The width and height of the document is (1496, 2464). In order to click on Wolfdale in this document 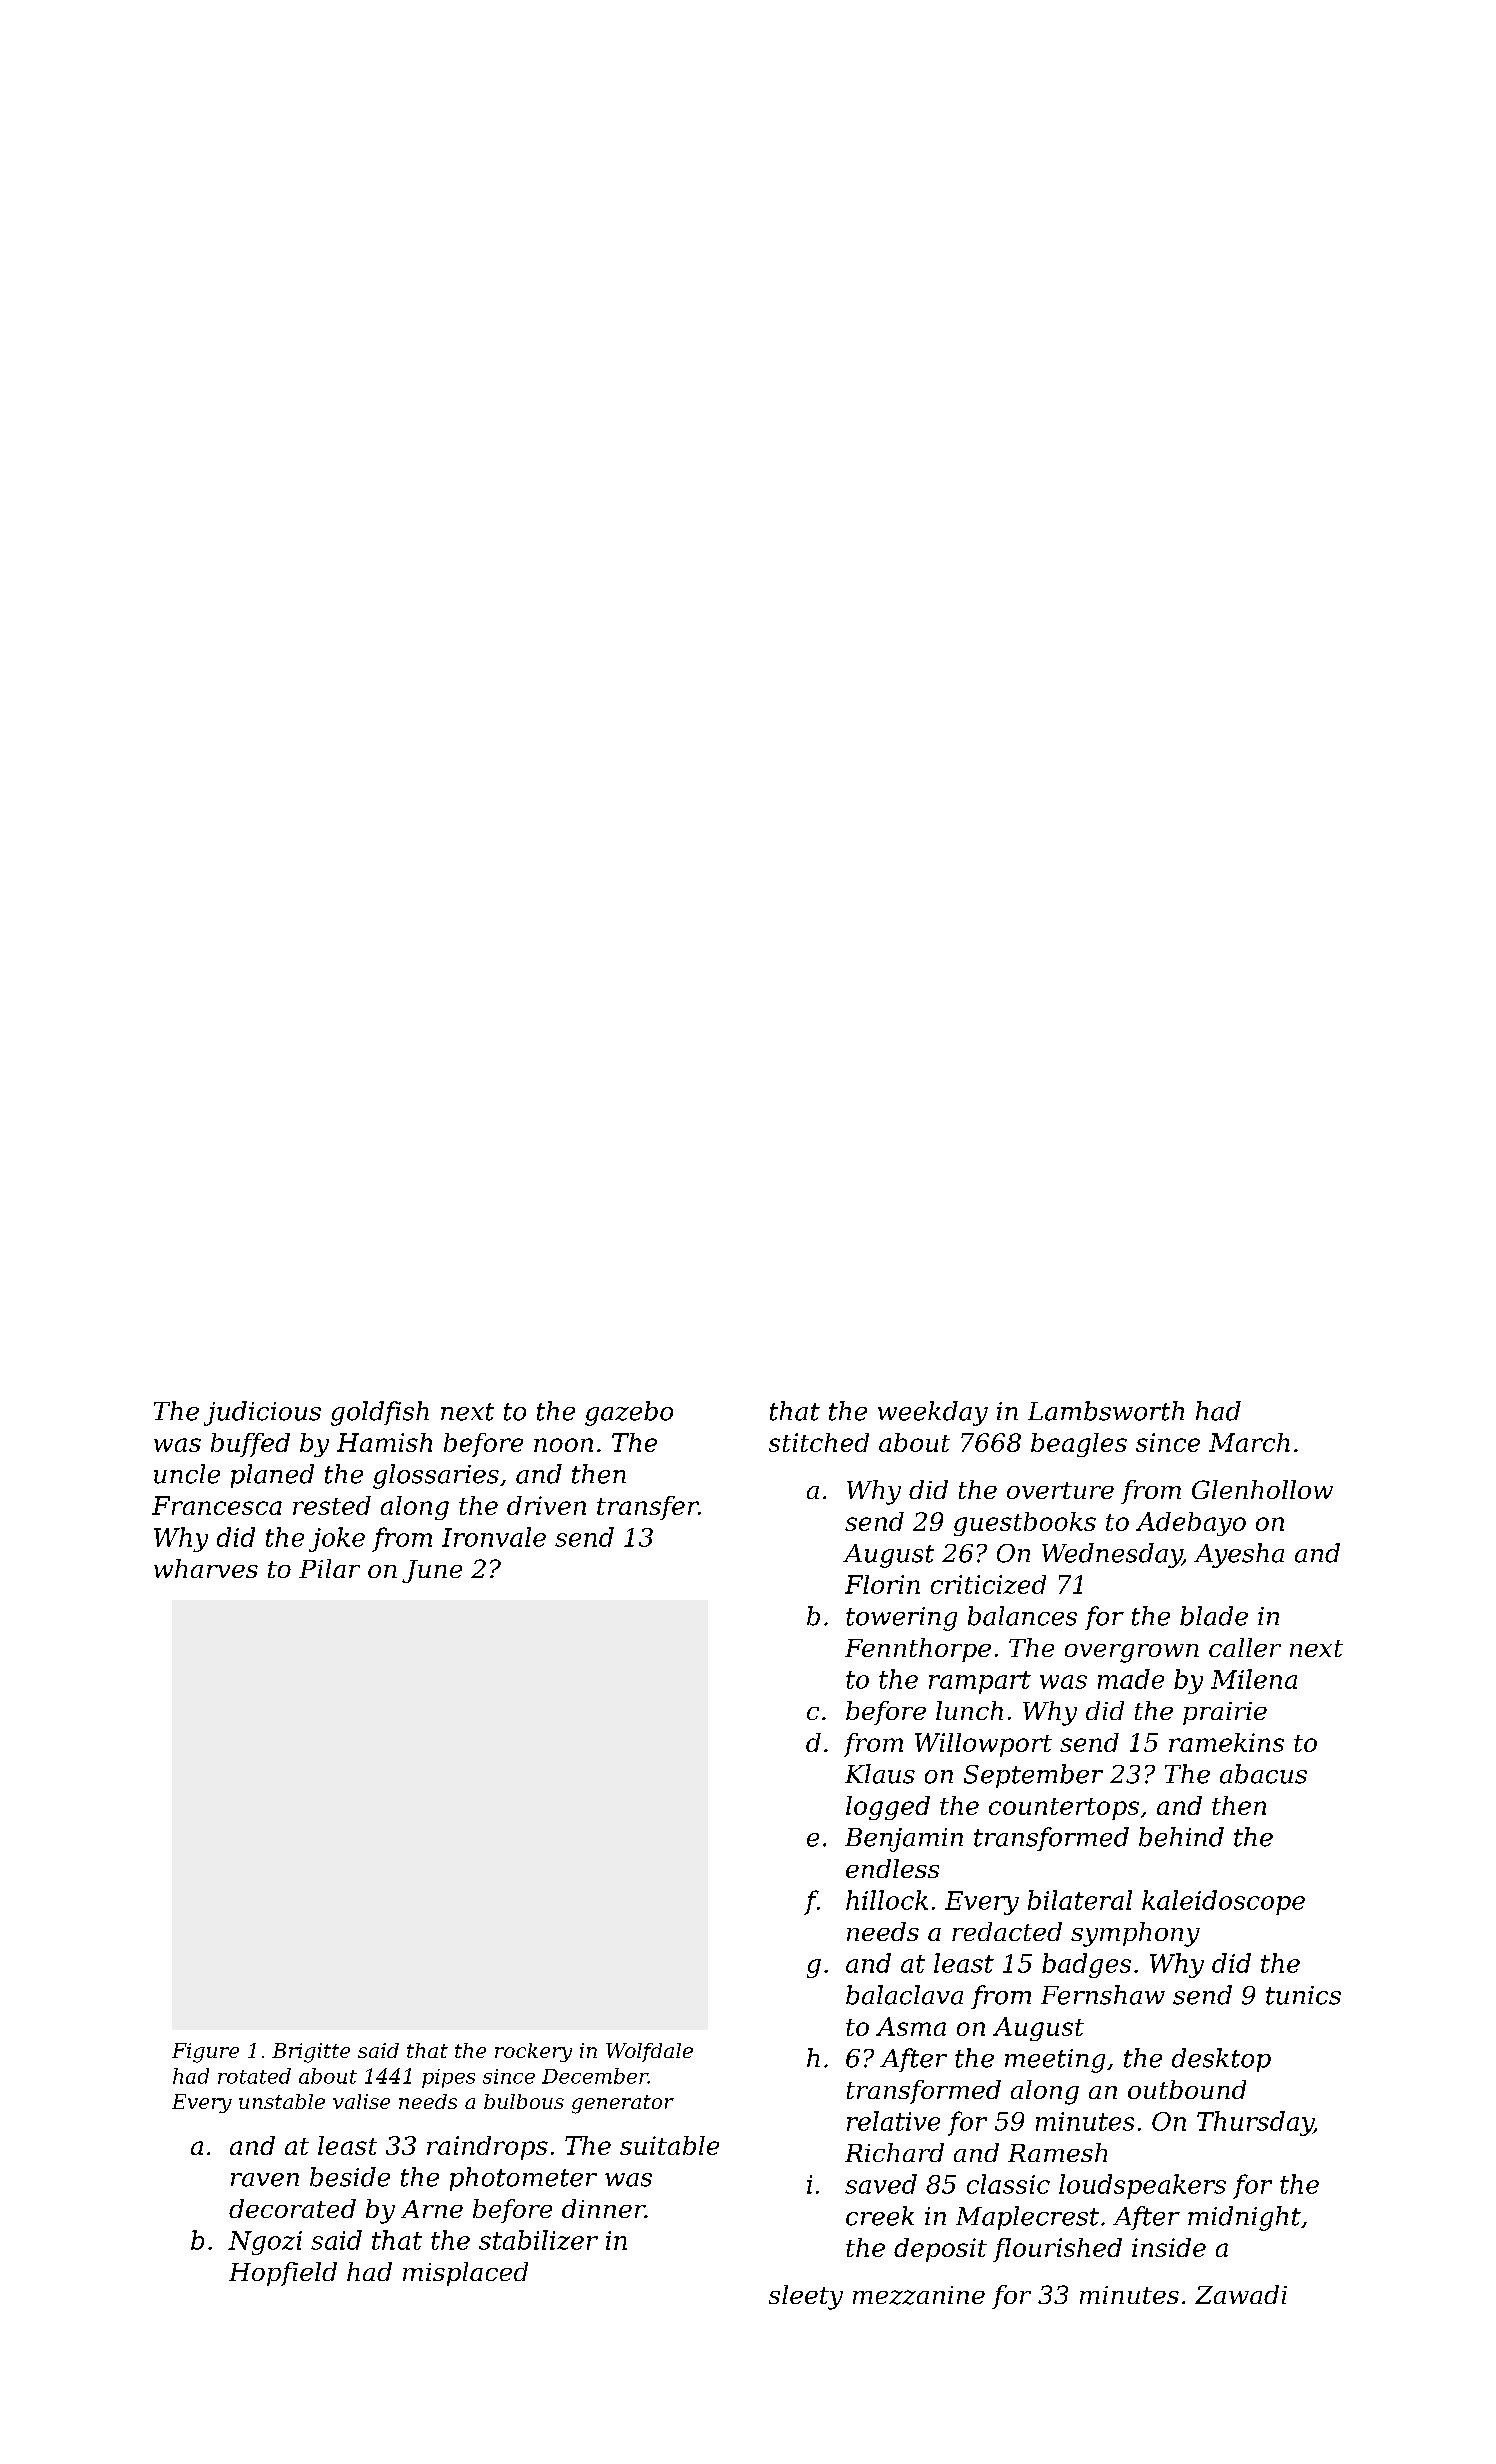, I will do `click(649, 2052)`.
